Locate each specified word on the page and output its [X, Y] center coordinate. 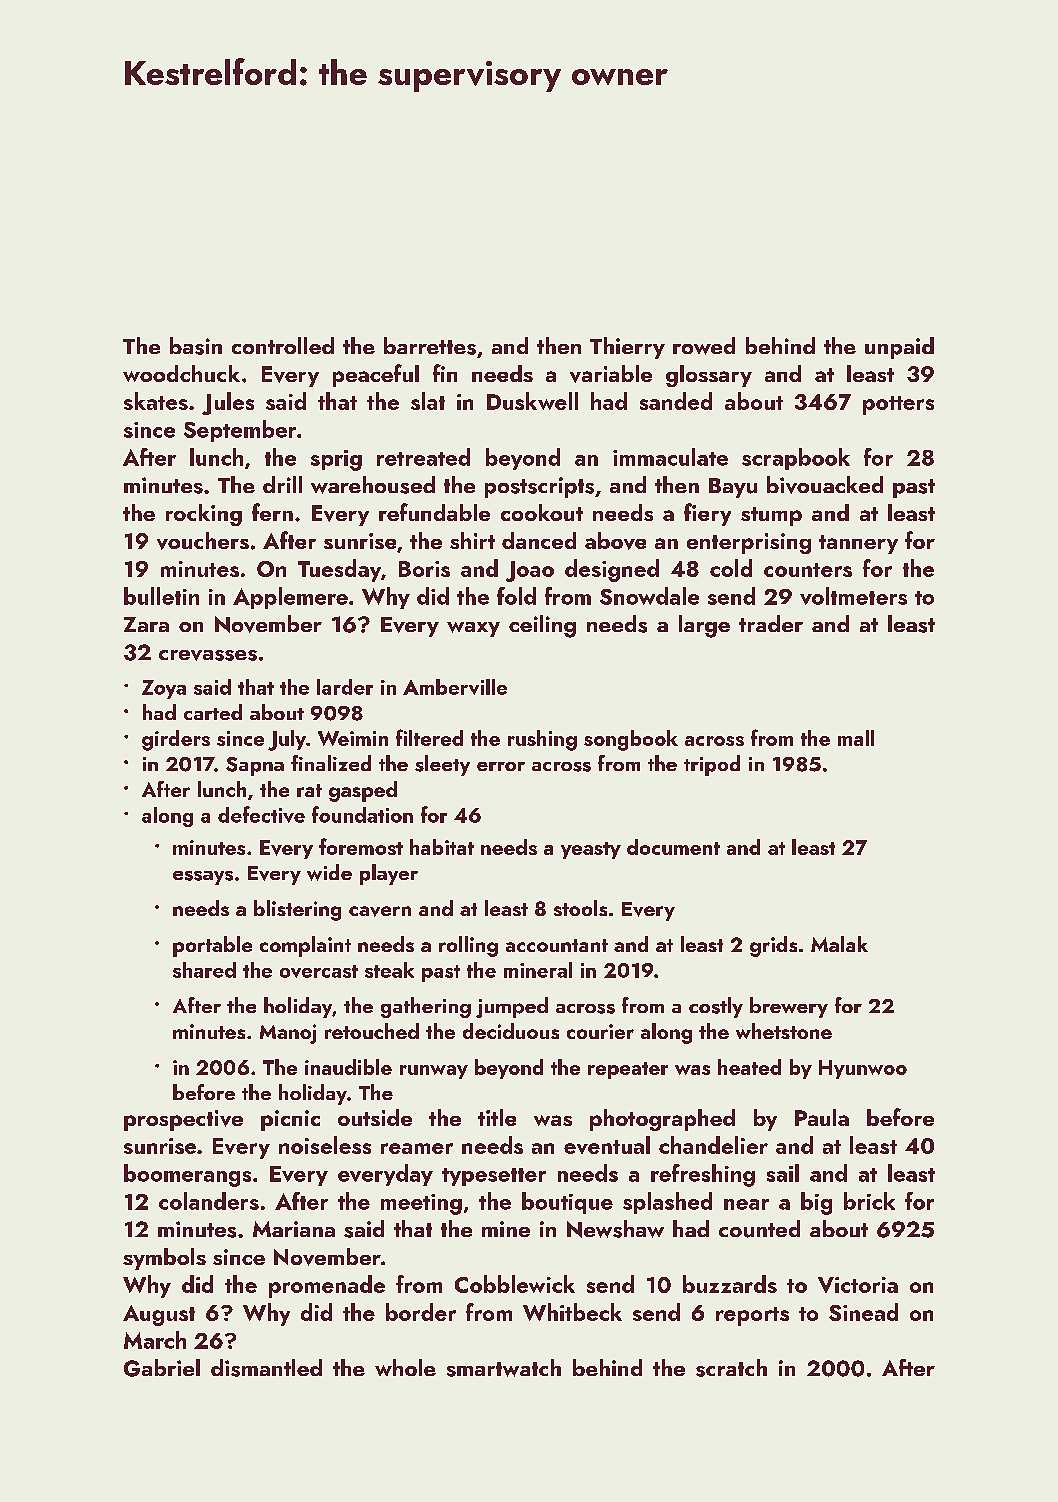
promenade [327, 1286]
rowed [704, 346]
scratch [731, 1368]
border [421, 1312]
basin [196, 346]
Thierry [627, 348]
